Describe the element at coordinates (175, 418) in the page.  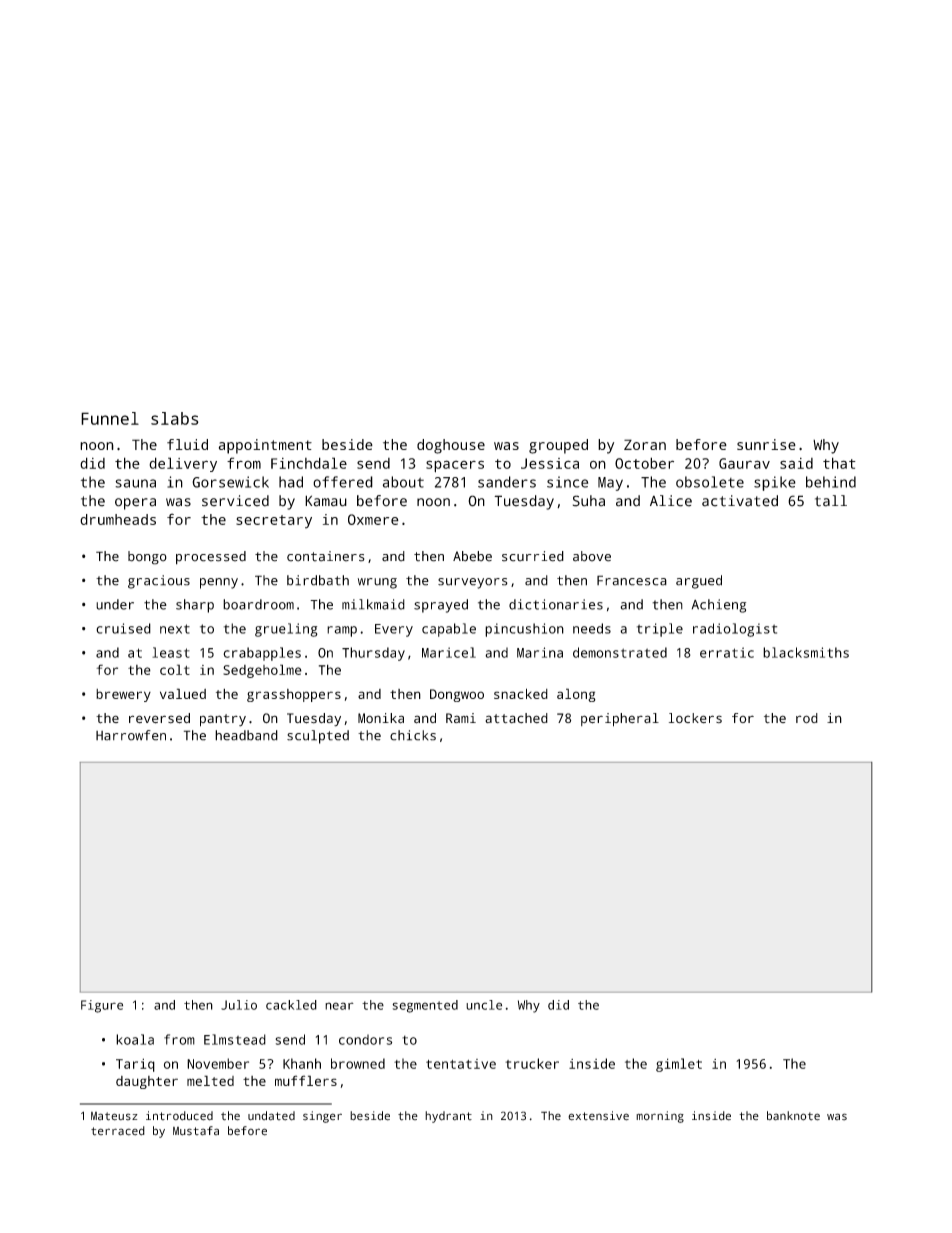
I see `slabs` at that location.
